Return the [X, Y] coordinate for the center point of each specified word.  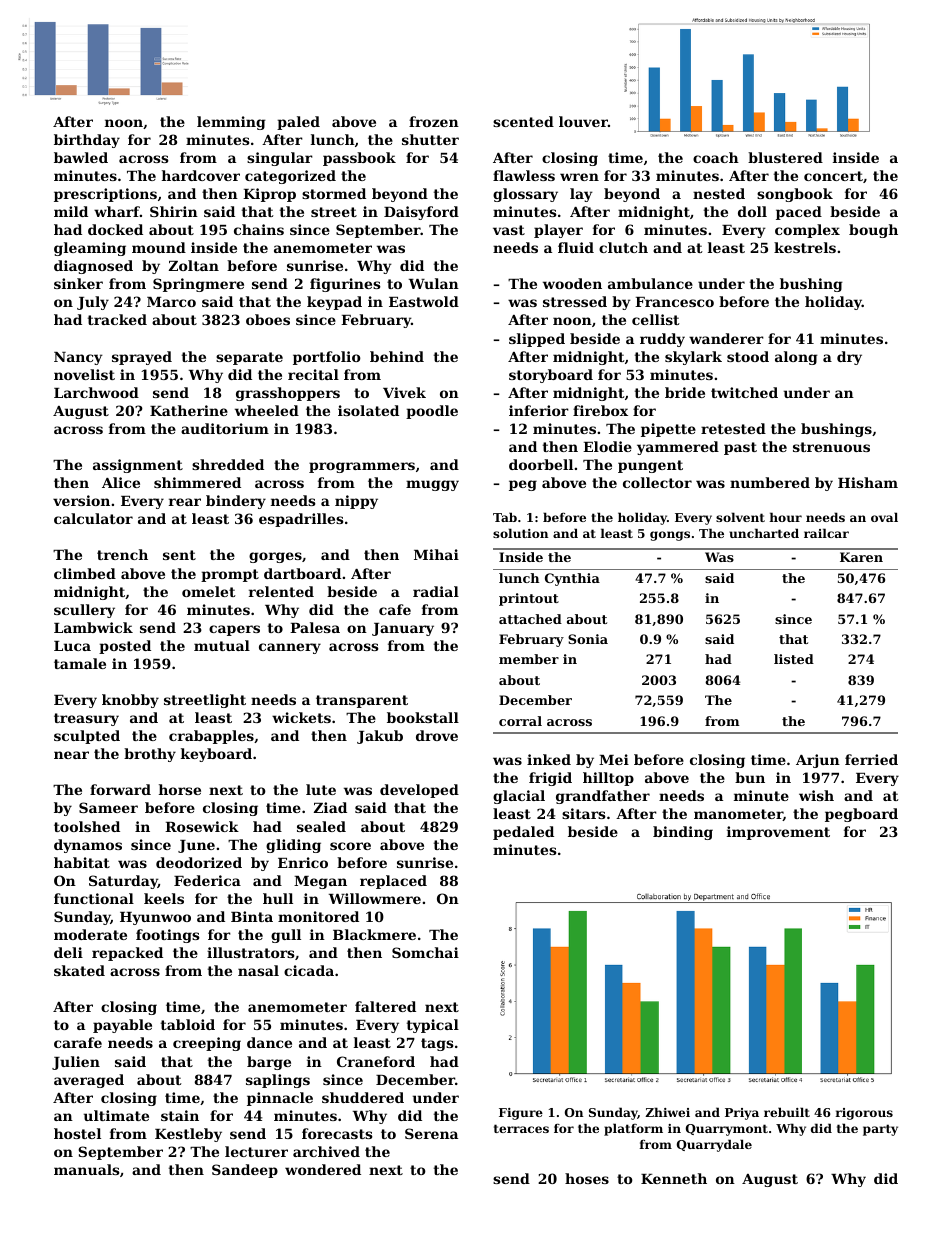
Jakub [380, 737]
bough [873, 231]
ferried [871, 759]
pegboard [861, 815]
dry [849, 358]
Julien [76, 1063]
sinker [78, 283]
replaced [393, 882]
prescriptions [105, 195]
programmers [362, 467]
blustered [785, 157]
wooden [572, 283]
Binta [252, 916]
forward [120, 789]
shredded [228, 464]
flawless [524, 175]
